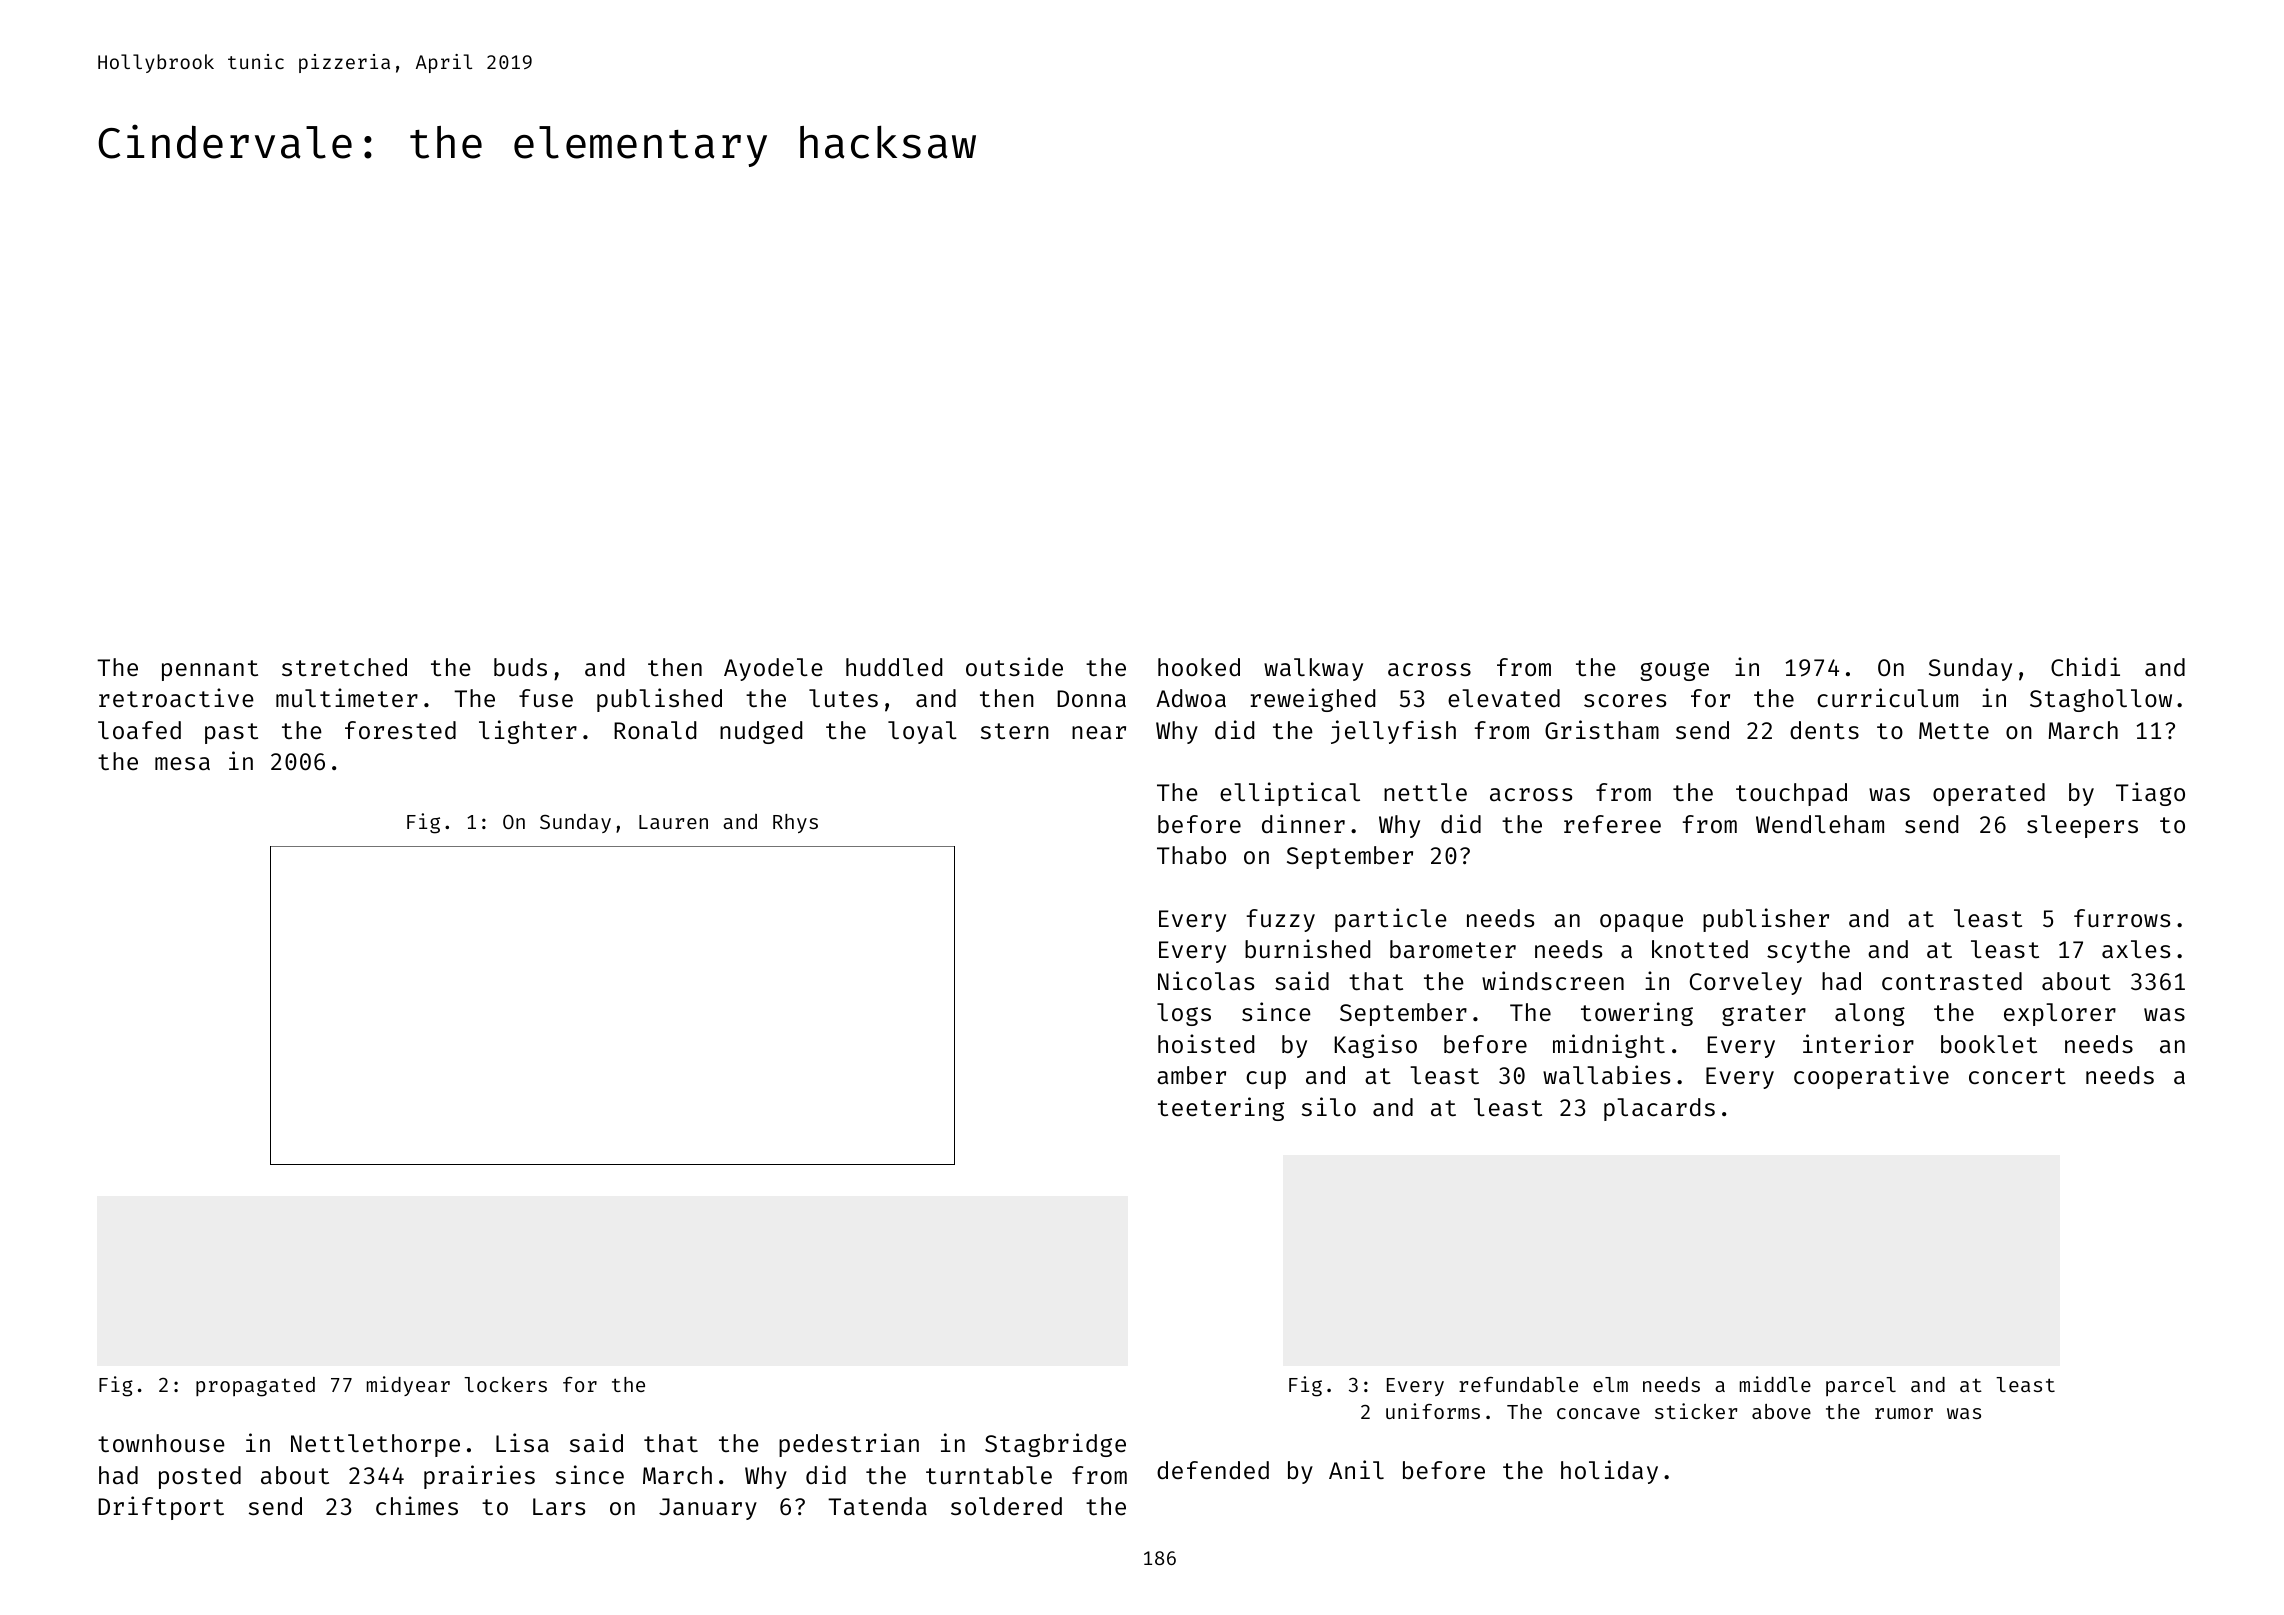 The image size is (2284, 1615). Describe the element at coordinates (417, 1505) in the screenshot. I see `chimes` at that location.
